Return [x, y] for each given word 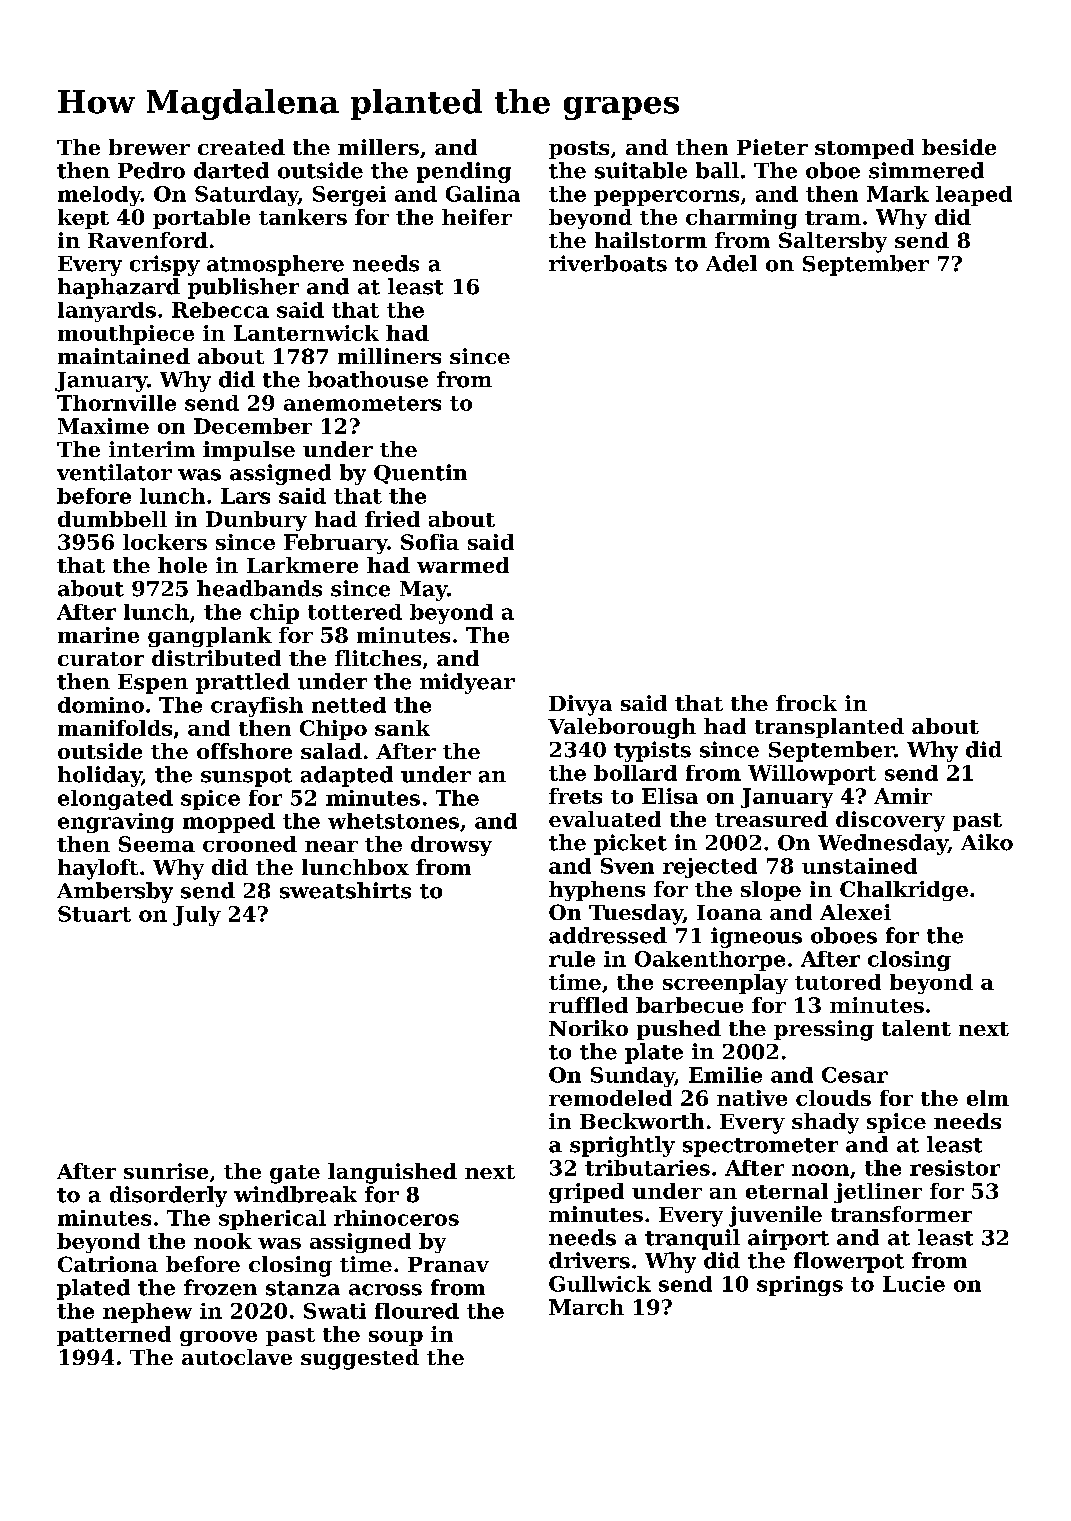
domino [101, 705]
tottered [355, 612]
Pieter [772, 147]
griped [586, 1193]
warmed [463, 565]
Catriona [108, 1264]
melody [99, 196]
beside [959, 147]
